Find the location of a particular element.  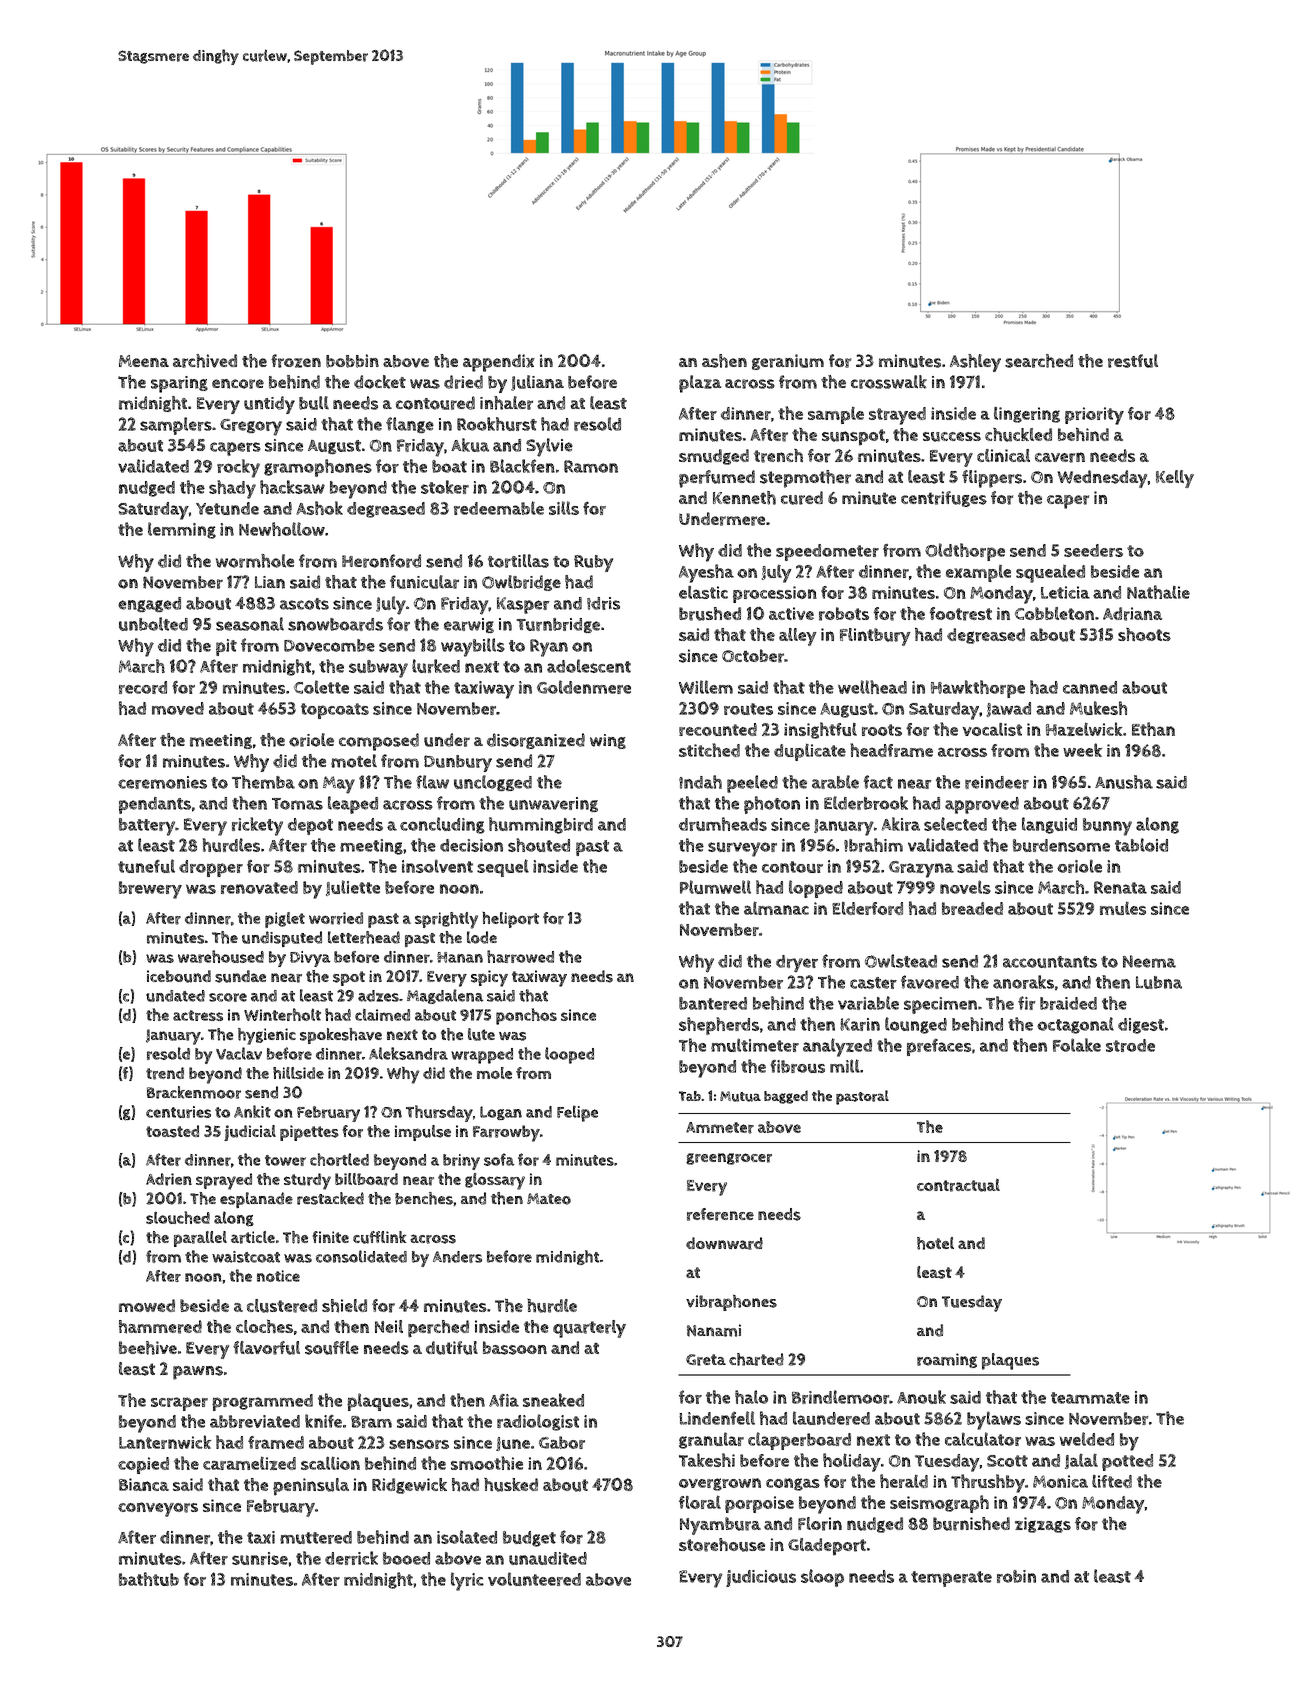

shoots is located at coordinates (1144, 634).
